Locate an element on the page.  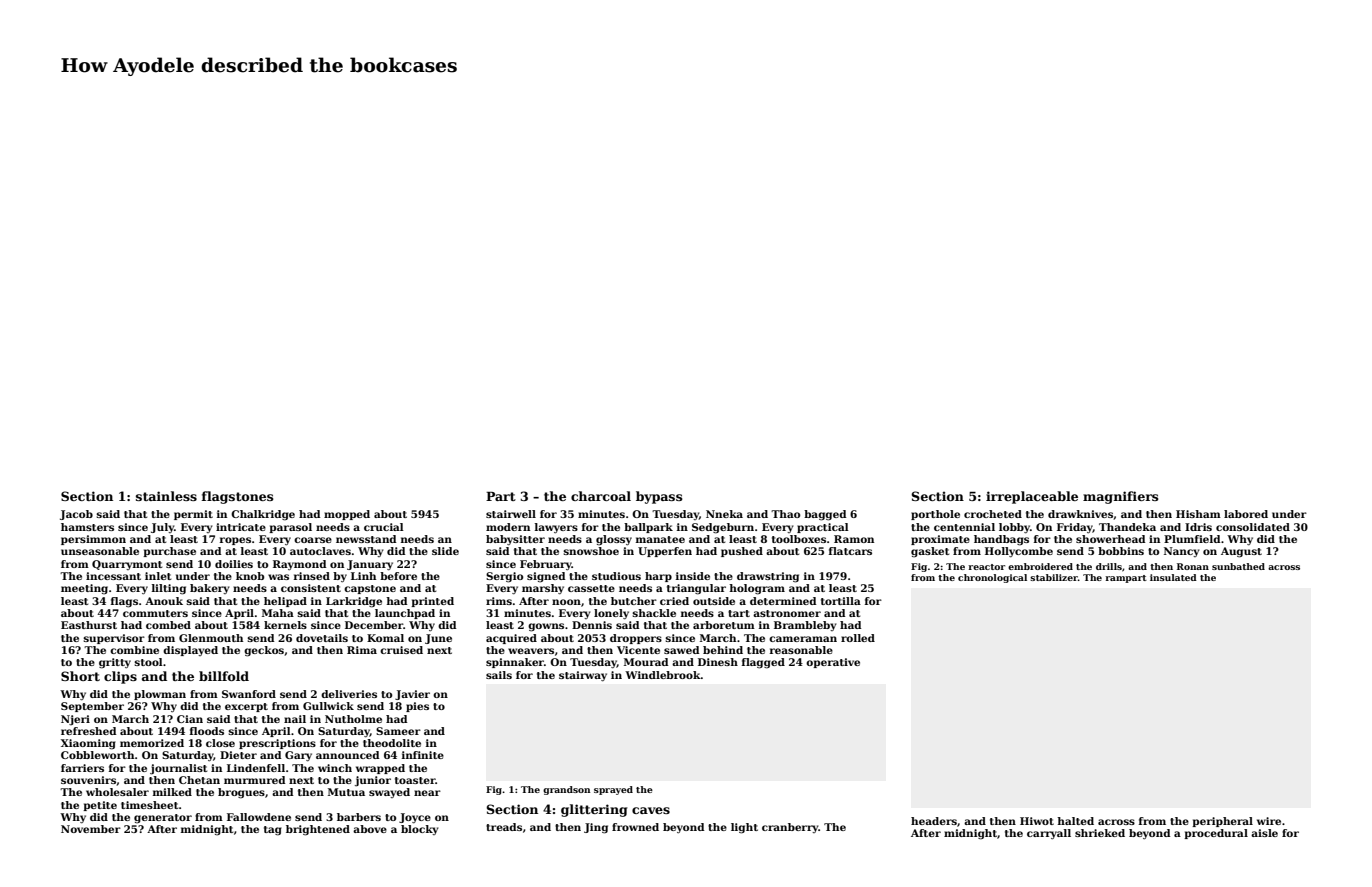
gritty is located at coordinates (115, 663).
